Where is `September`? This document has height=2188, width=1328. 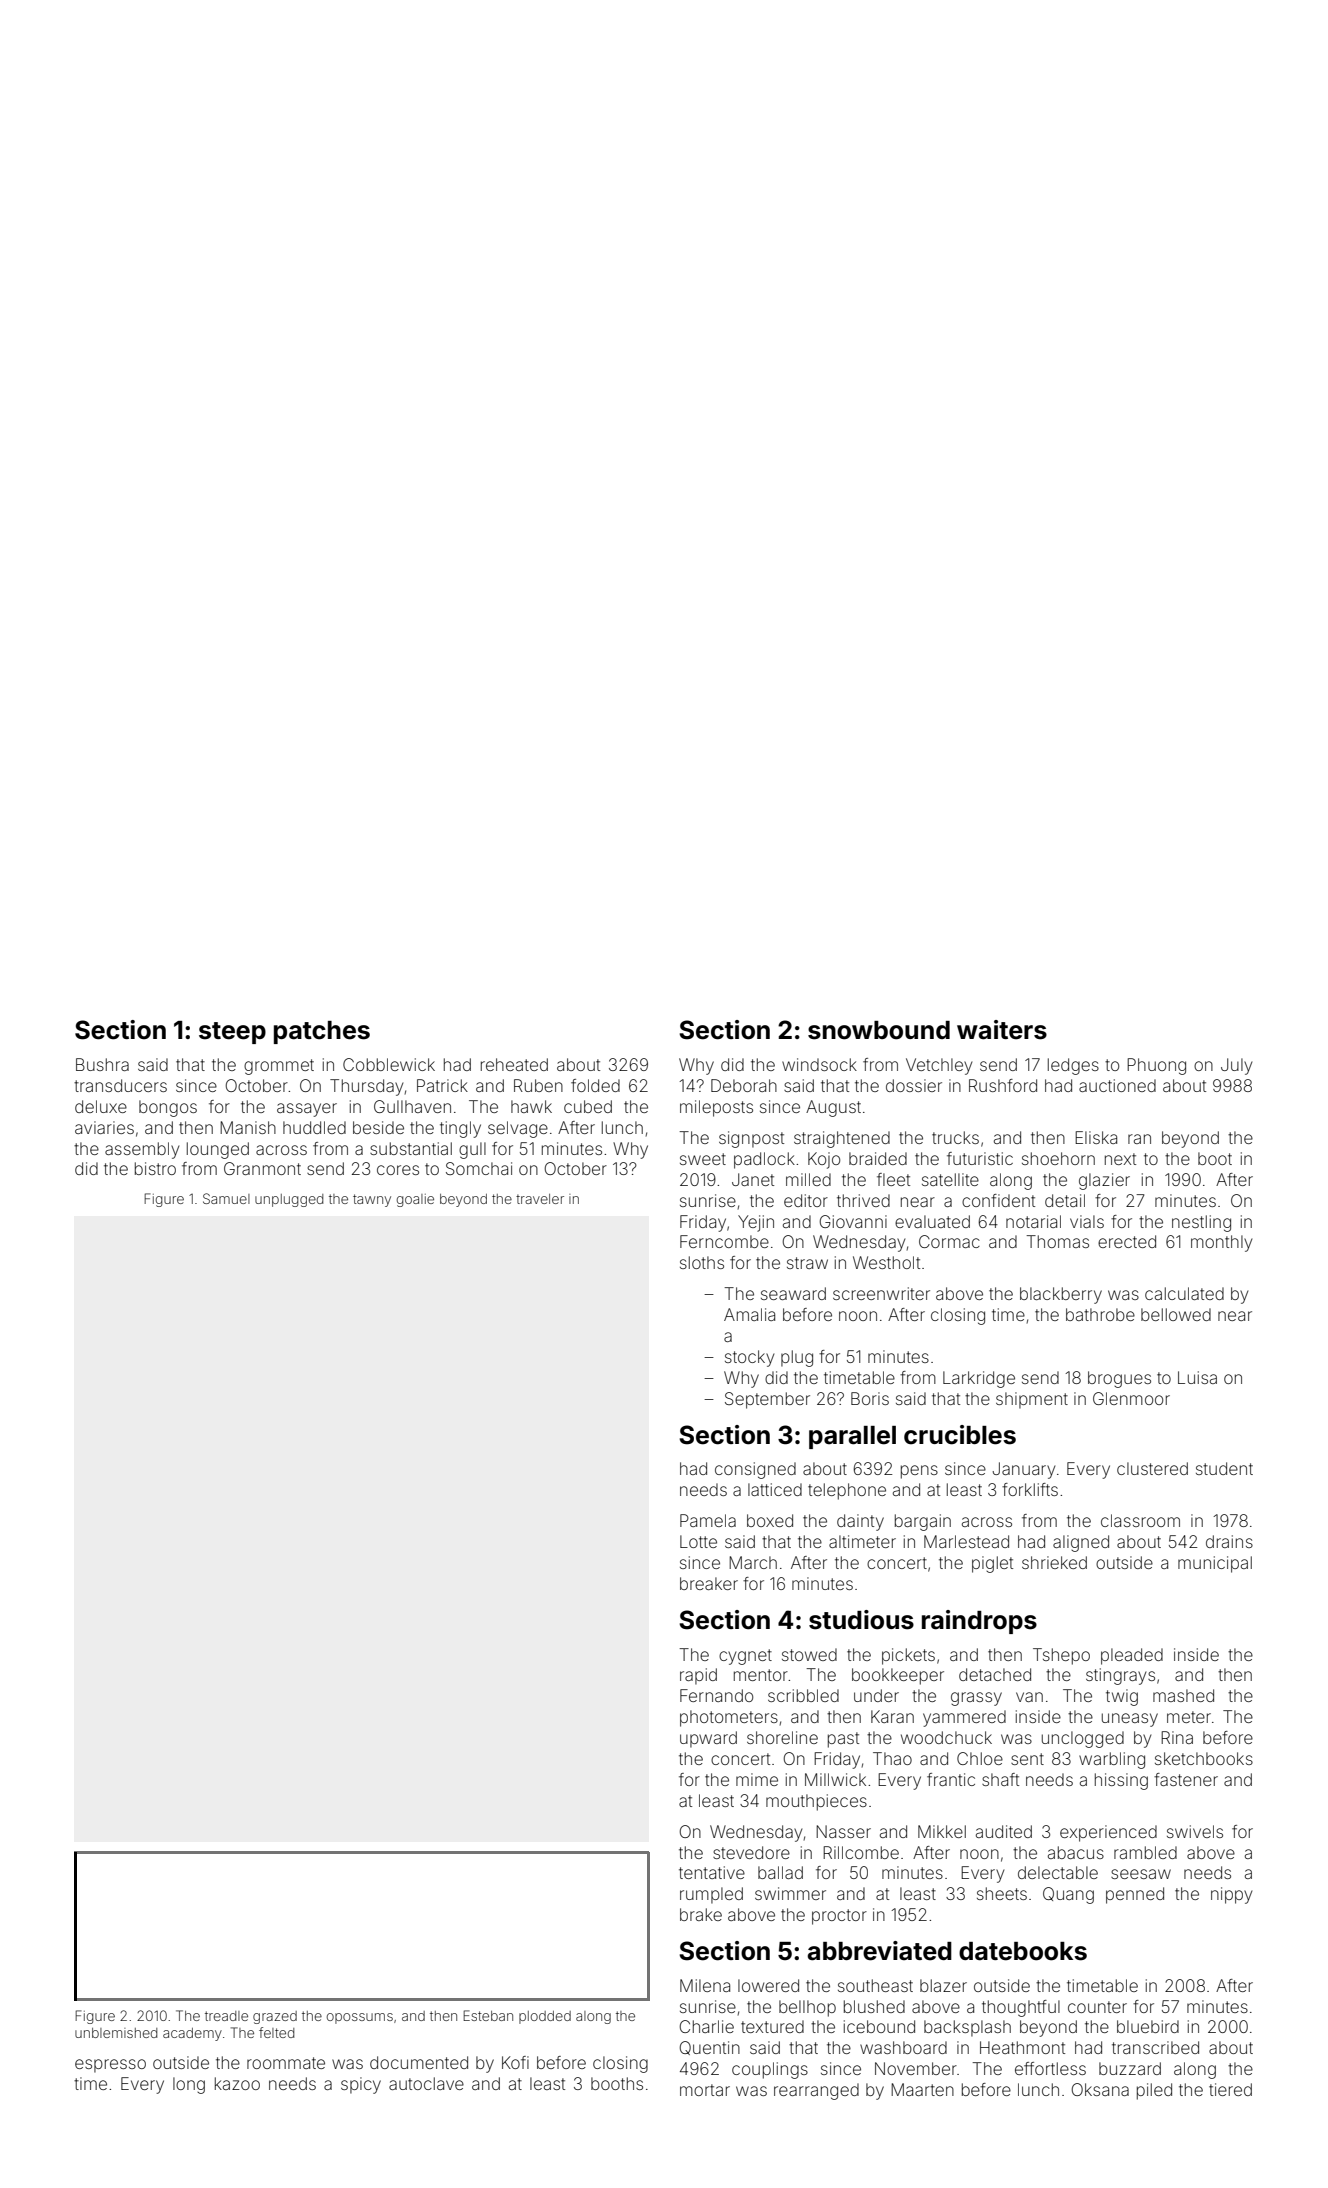 September is located at coordinates (767, 1400).
